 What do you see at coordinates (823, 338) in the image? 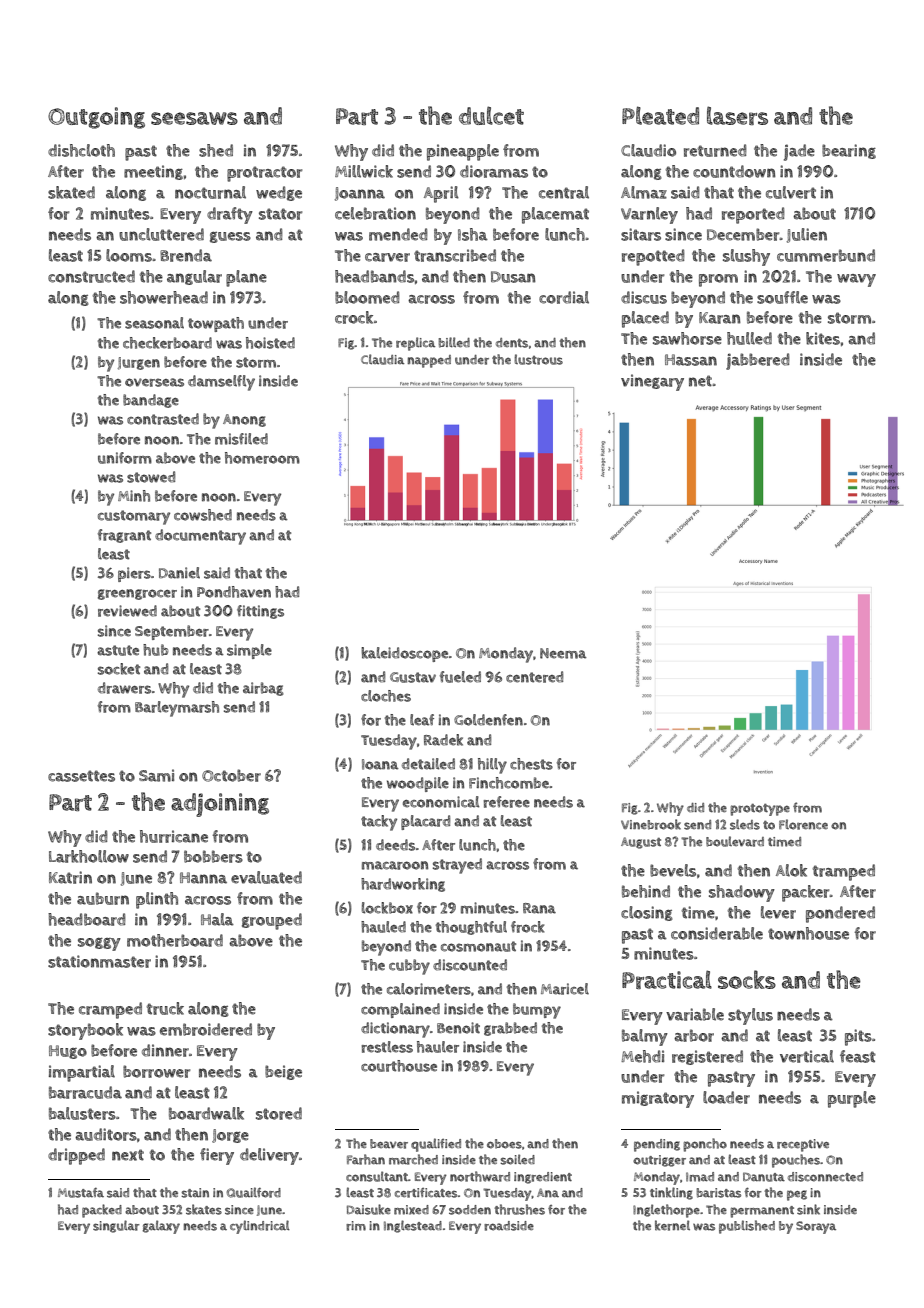
I see `kites` at bounding box center [823, 338].
